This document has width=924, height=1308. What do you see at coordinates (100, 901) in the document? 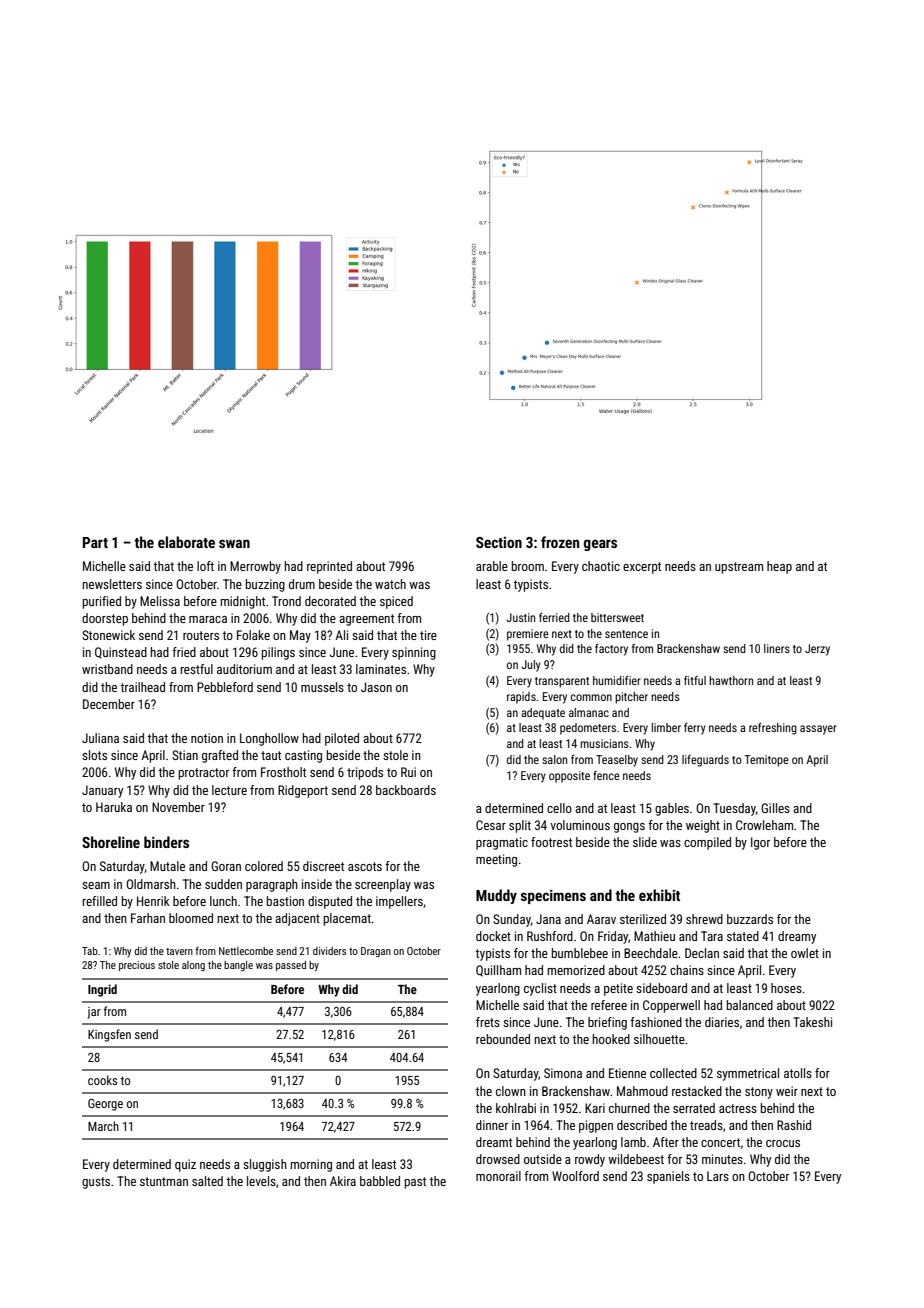
I see `refilled` at bounding box center [100, 901].
